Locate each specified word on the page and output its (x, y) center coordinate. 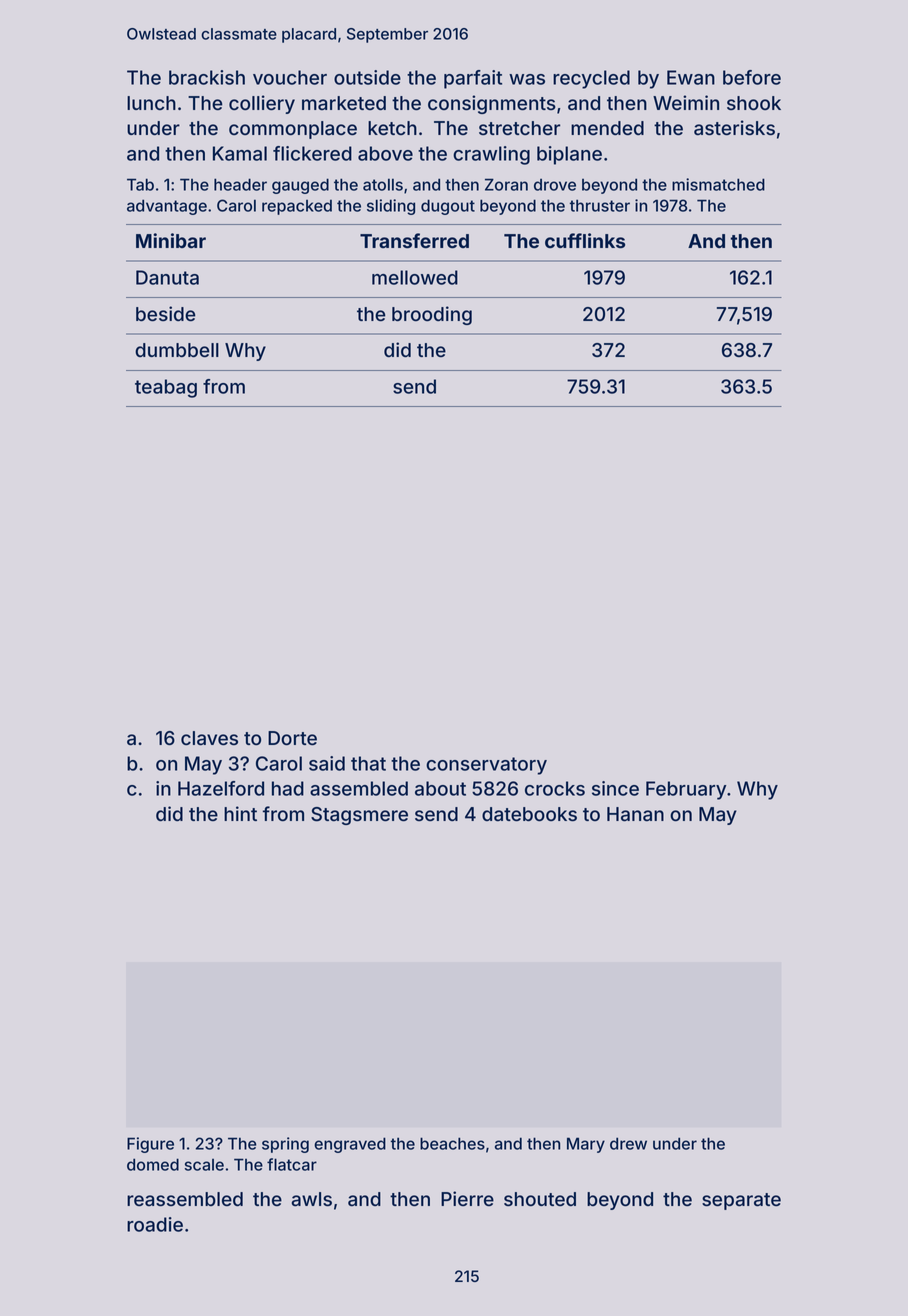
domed (153, 1164)
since (615, 788)
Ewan (691, 77)
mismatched (718, 184)
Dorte (292, 738)
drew (628, 1143)
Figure (150, 1145)
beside (166, 313)
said (327, 763)
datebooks (529, 814)
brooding (432, 315)
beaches (452, 1143)
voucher (290, 77)
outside (367, 77)
